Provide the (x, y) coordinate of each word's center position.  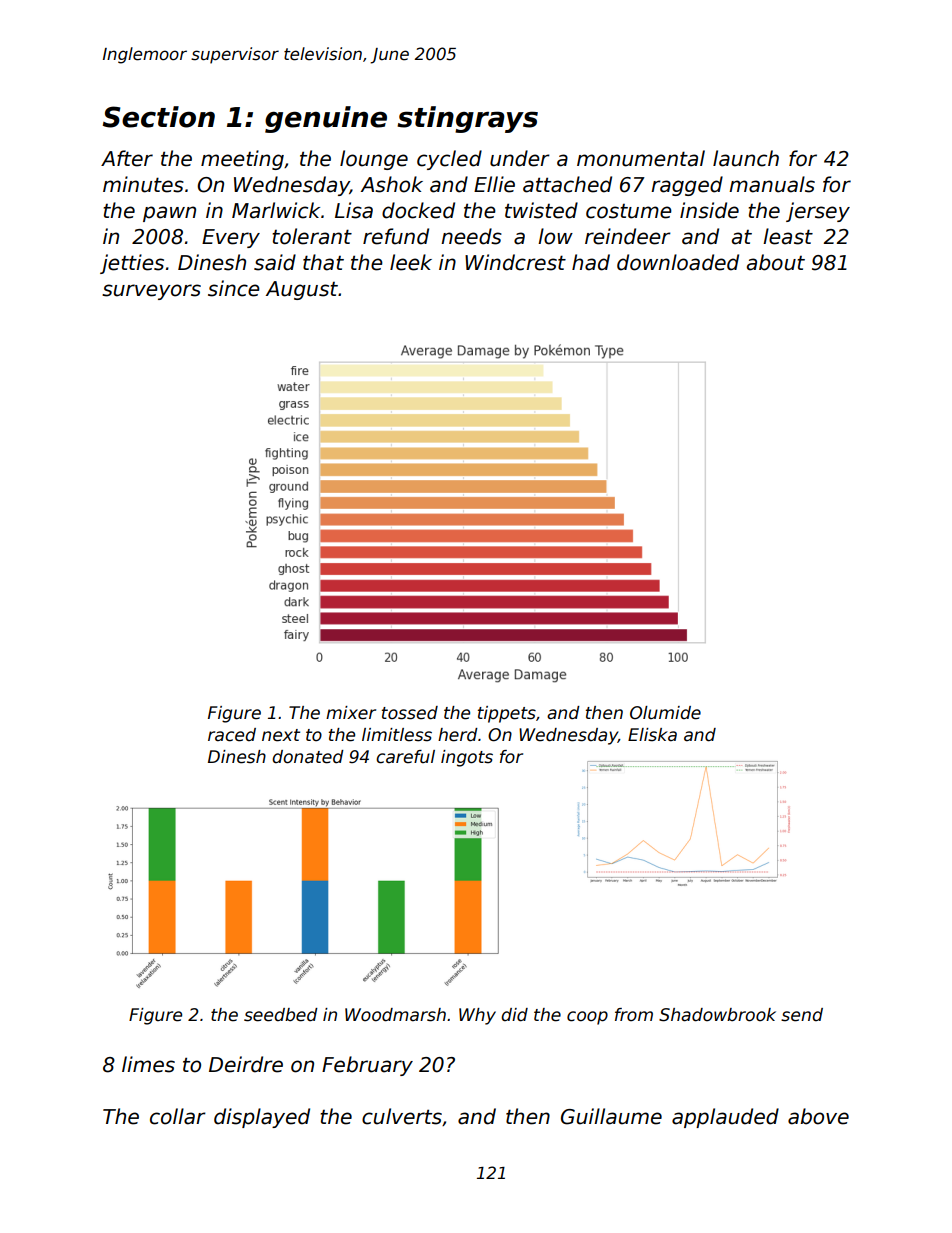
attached (567, 184)
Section (159, 117)
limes (148, 1064)
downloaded (678, 262)
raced (232, 735)
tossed (410, 713)
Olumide (665, 713)
